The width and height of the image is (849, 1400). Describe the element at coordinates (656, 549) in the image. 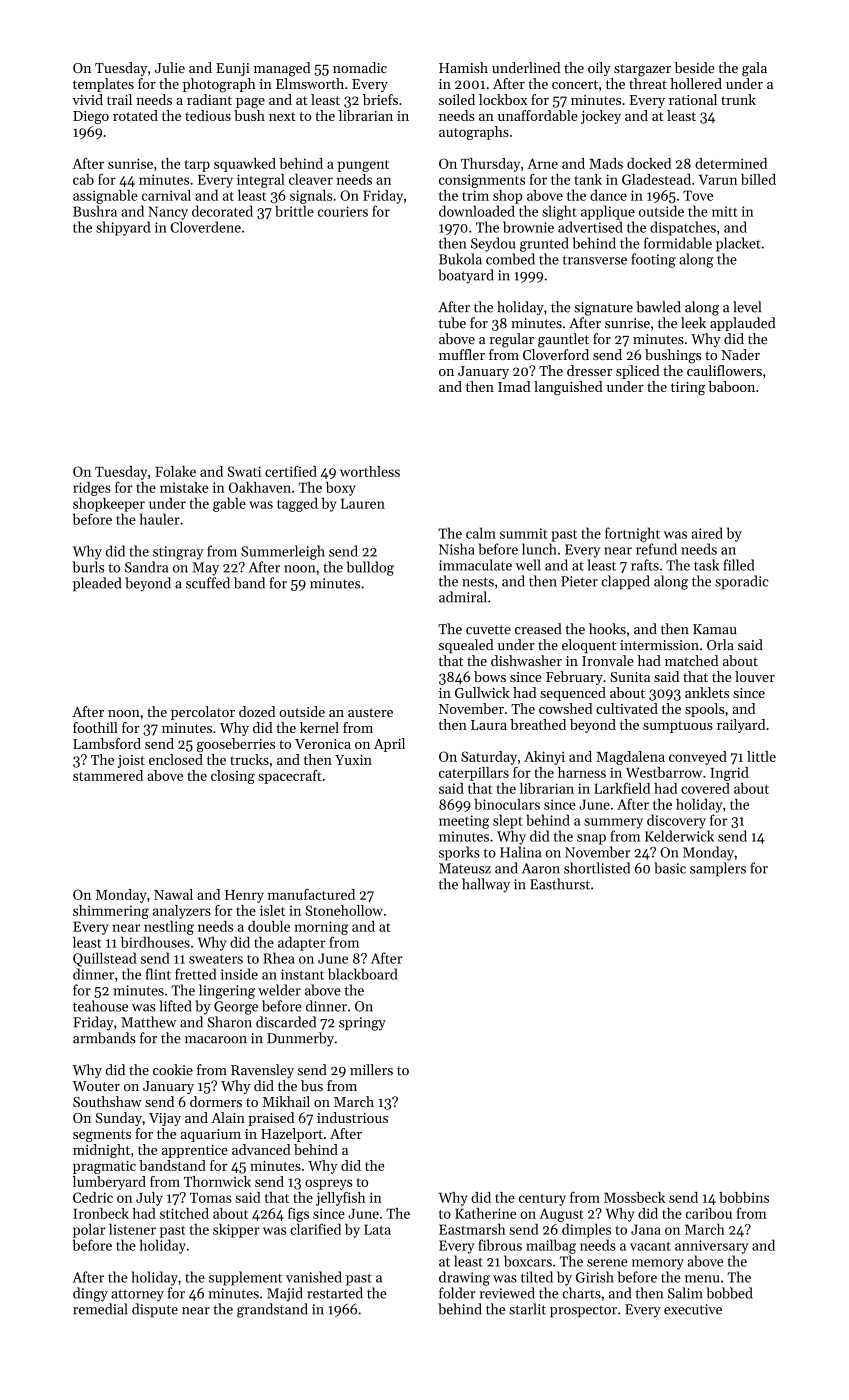

I see `refund` at that location.
